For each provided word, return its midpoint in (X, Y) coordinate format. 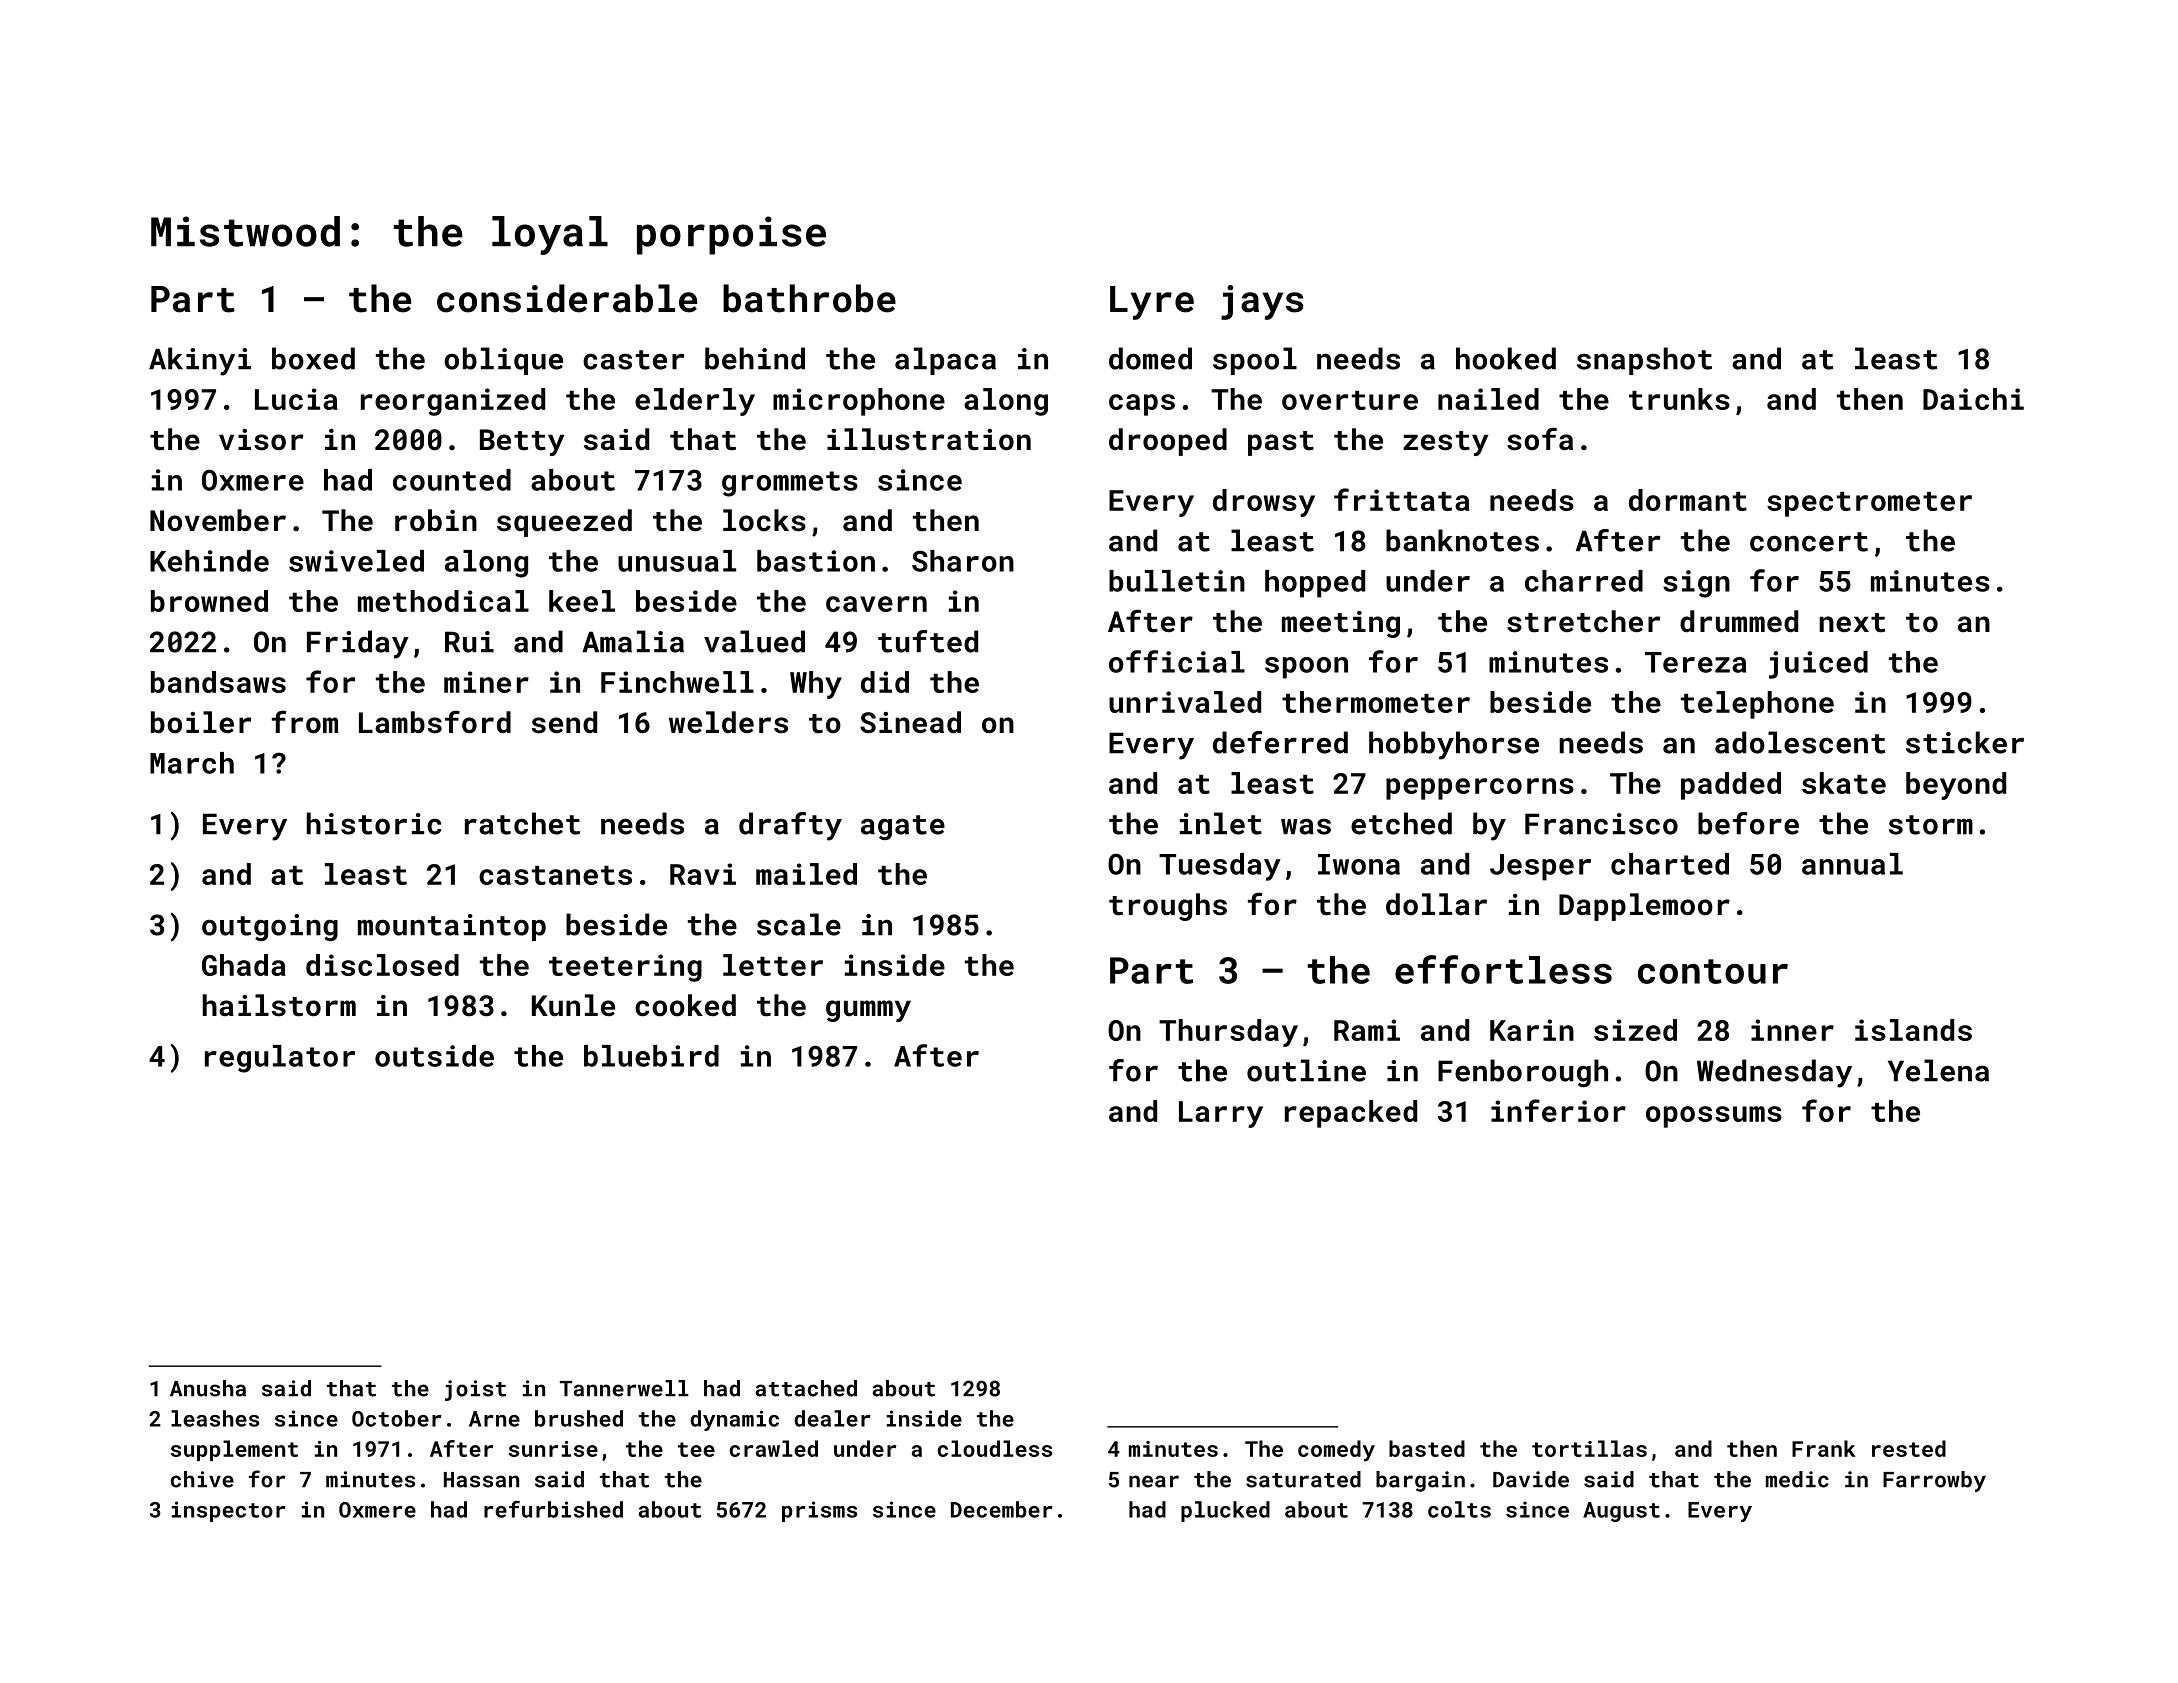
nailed (1488, 399)
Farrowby (1934, 1481)
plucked (1225, 1511)
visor (261, 440)
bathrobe (809, 298)
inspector (229, 1511)
